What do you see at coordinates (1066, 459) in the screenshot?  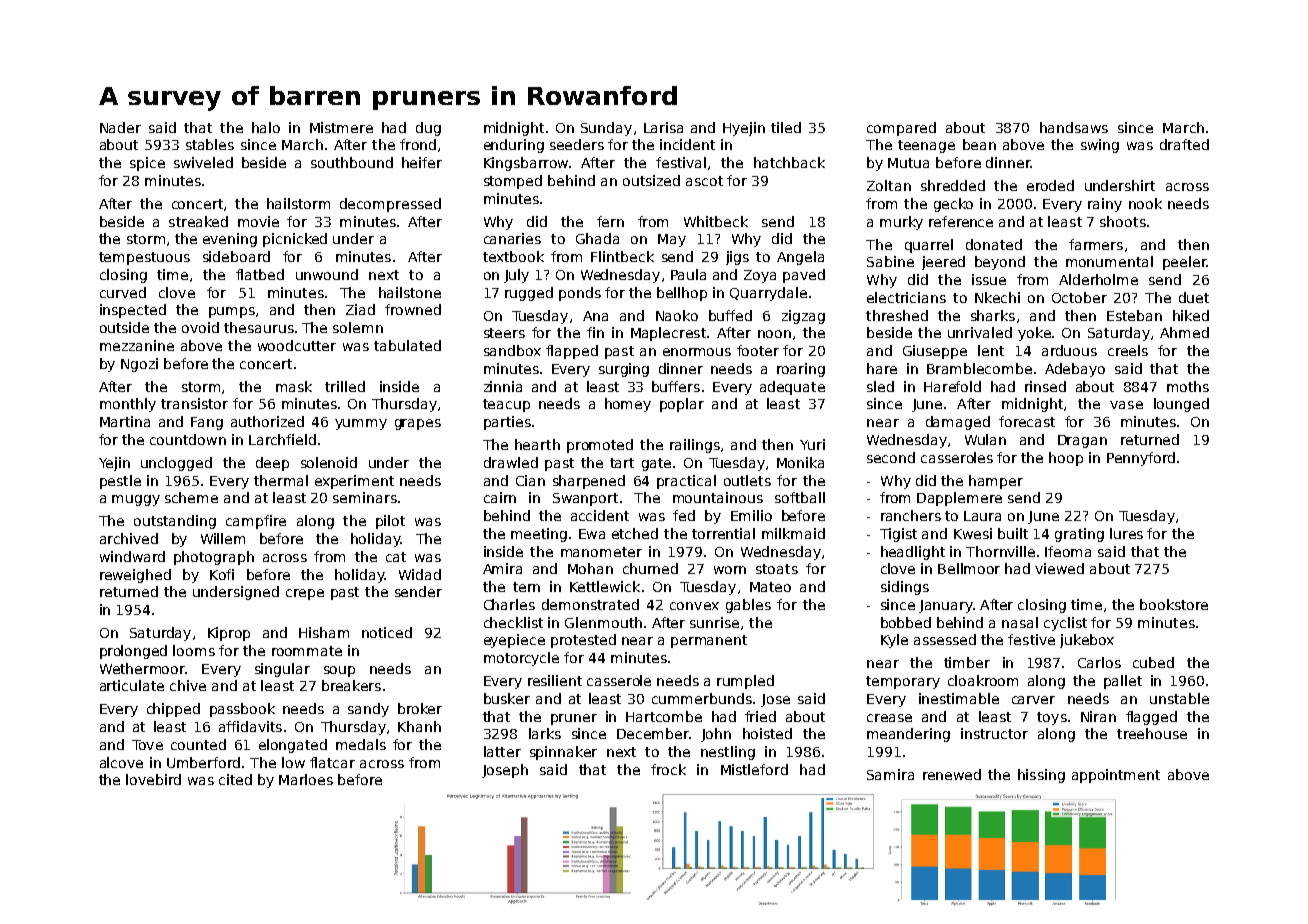 I see `hoop` at bounding box center [1066, 459].
